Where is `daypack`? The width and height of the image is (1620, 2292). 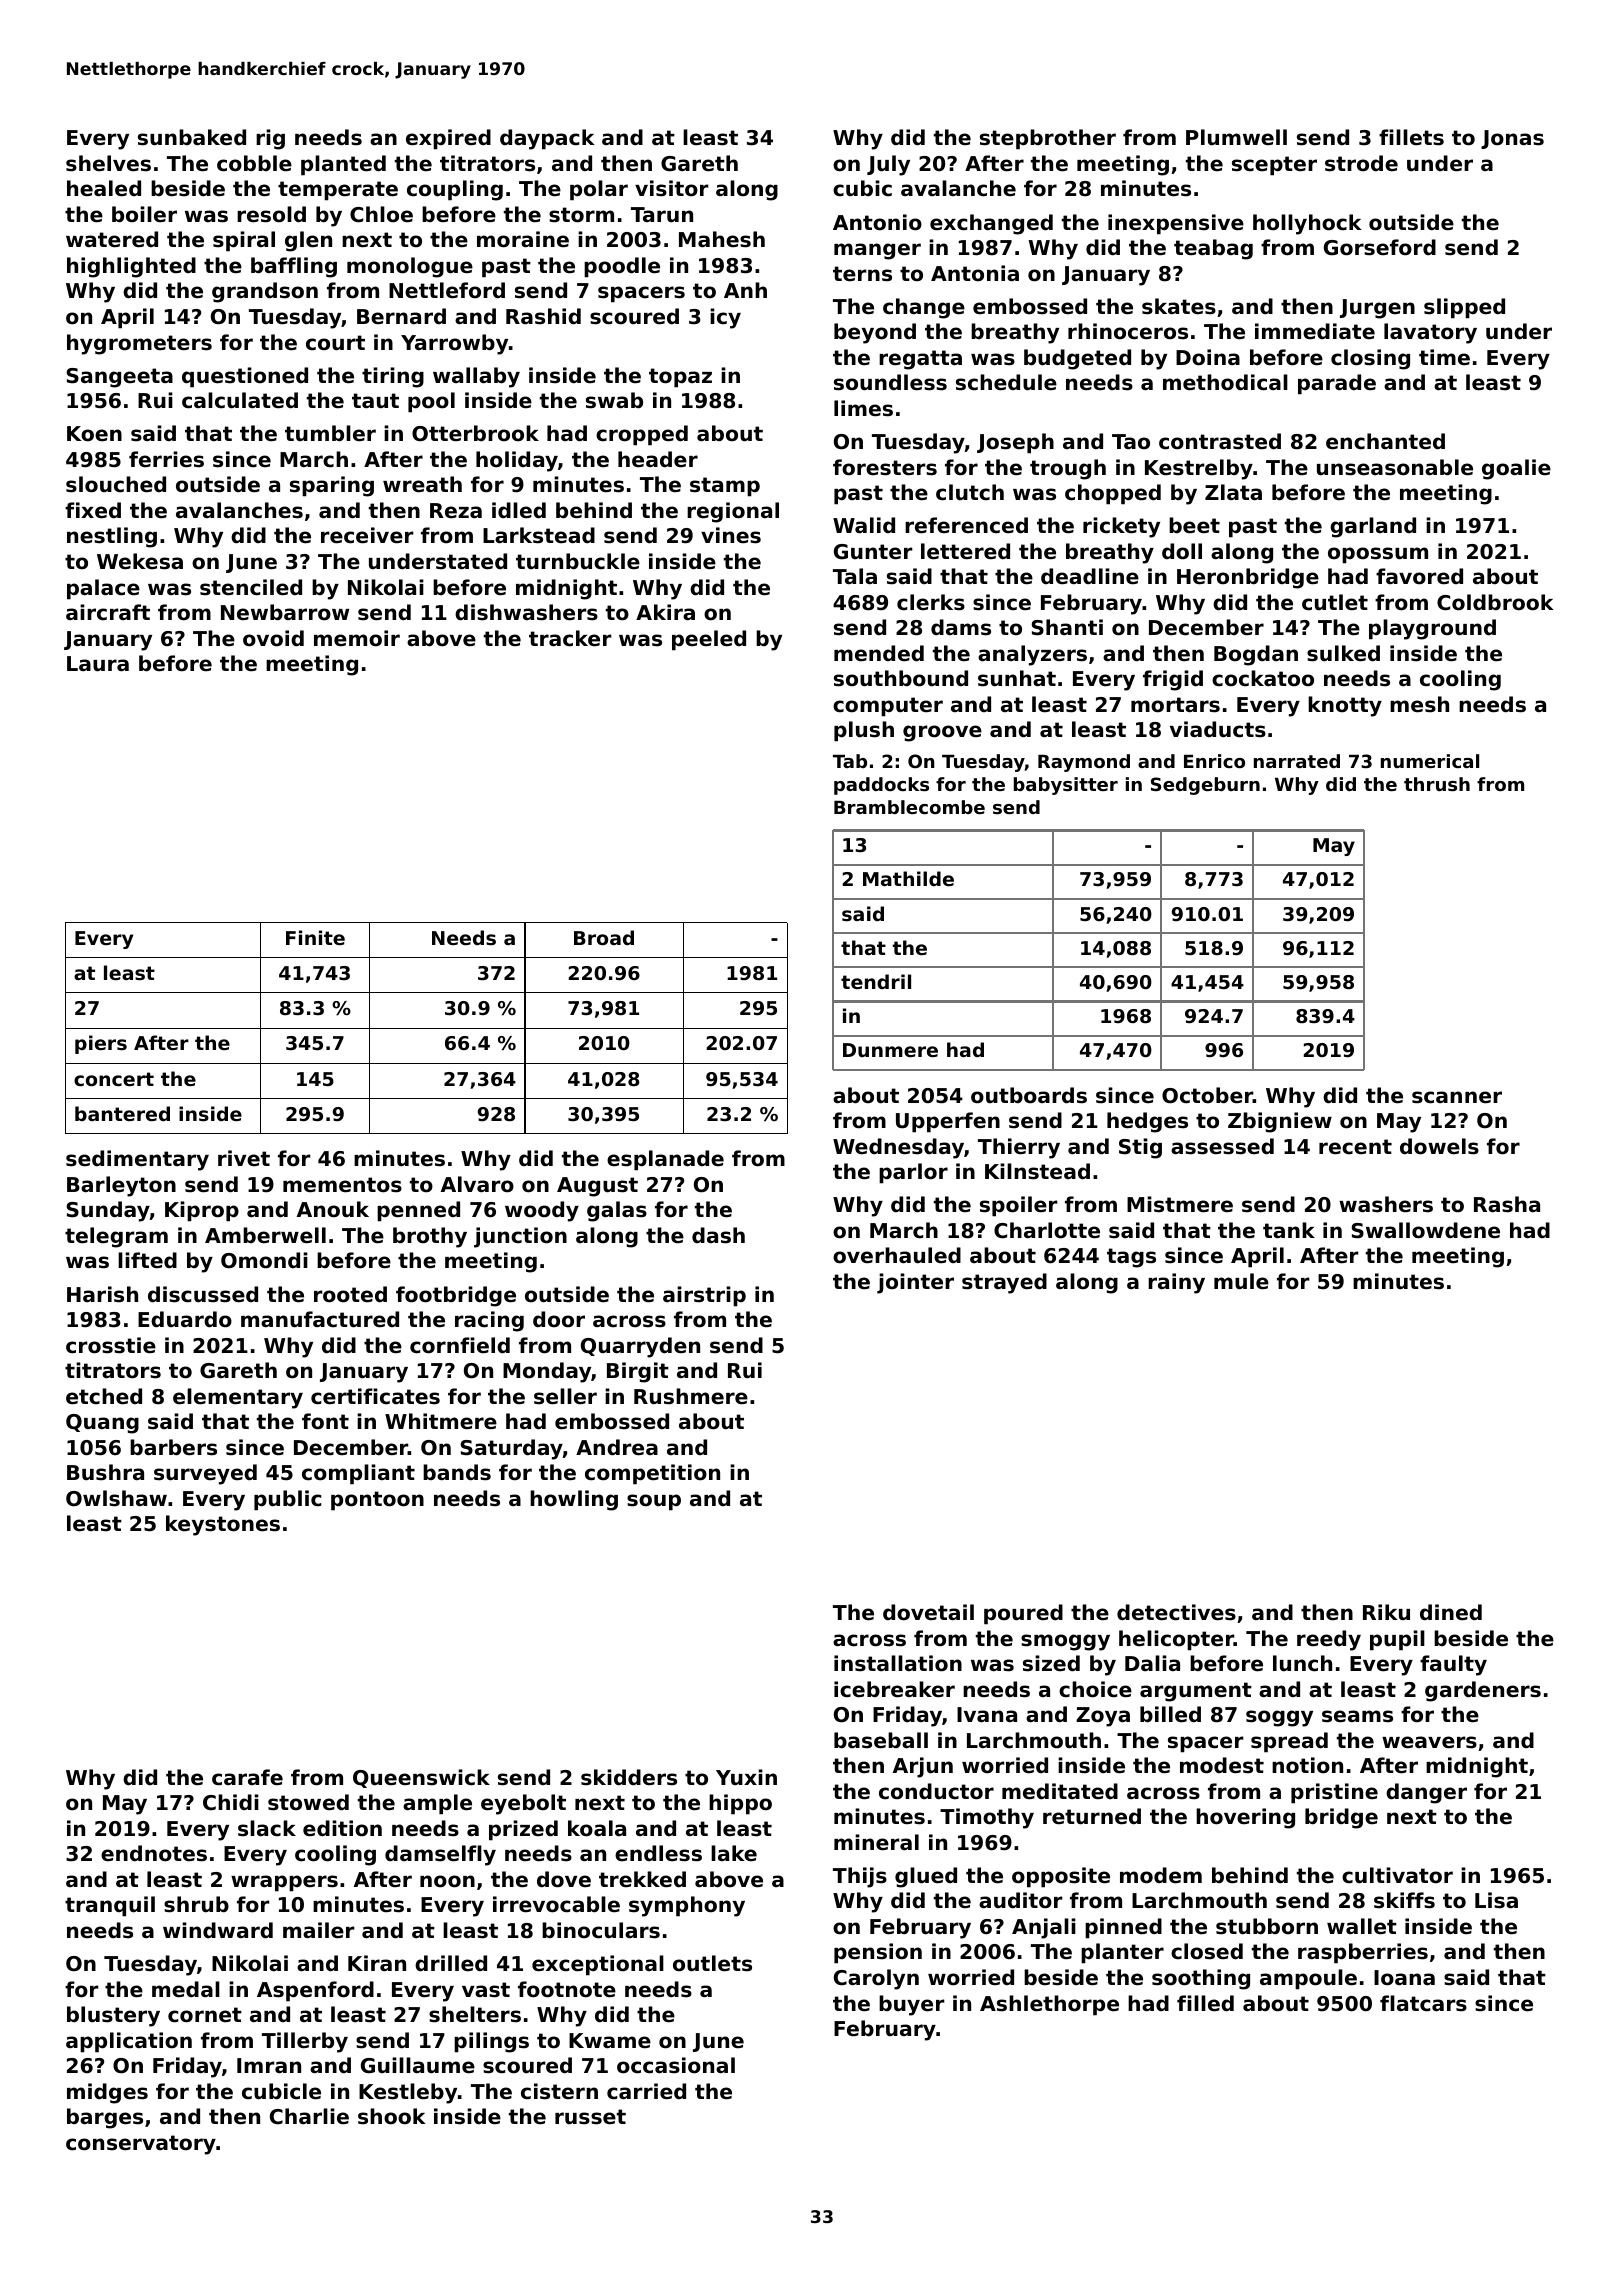 daypack is located at coordinates (547, 139).
